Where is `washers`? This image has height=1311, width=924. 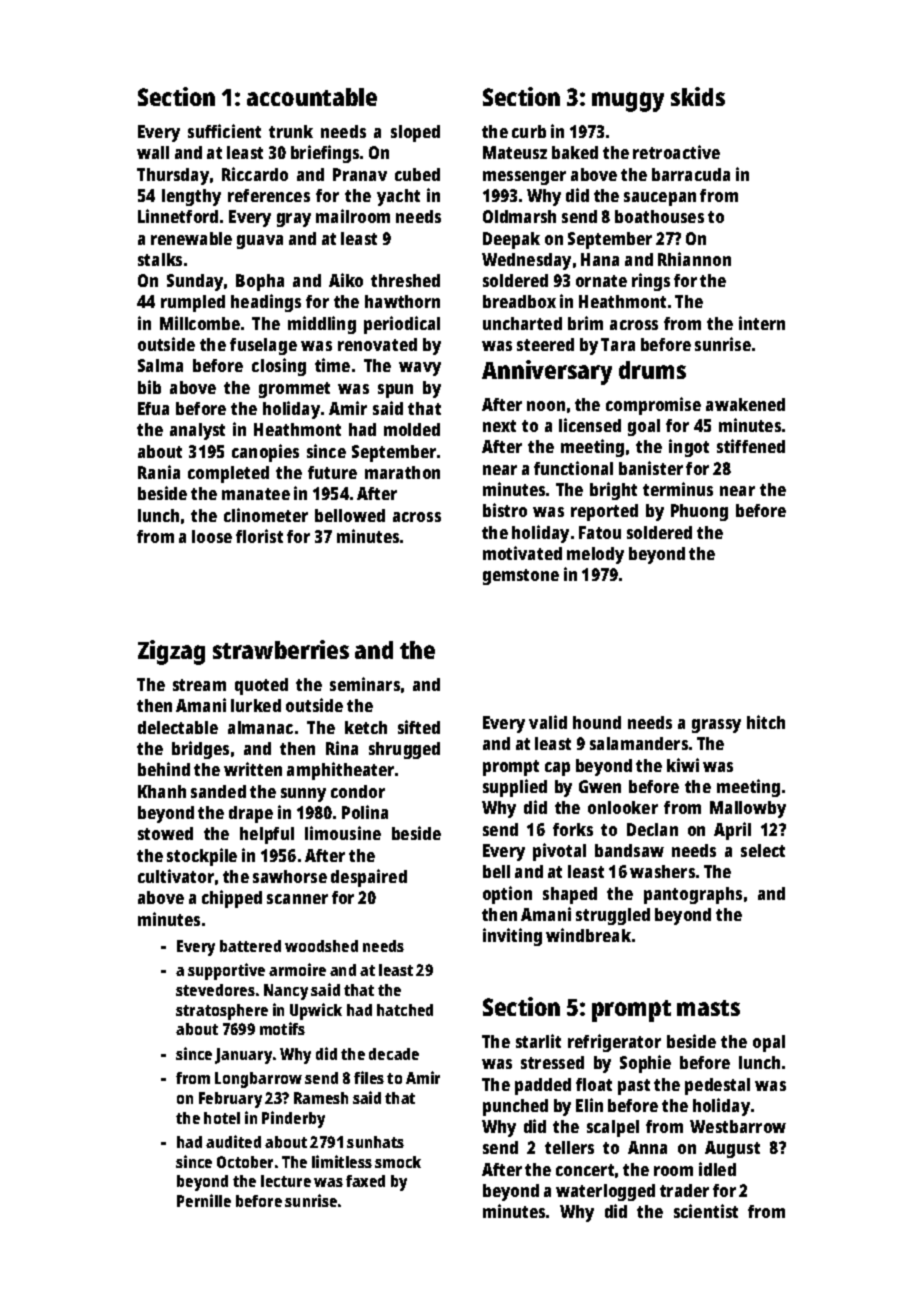 washers is located at coordinates (662, 871).
